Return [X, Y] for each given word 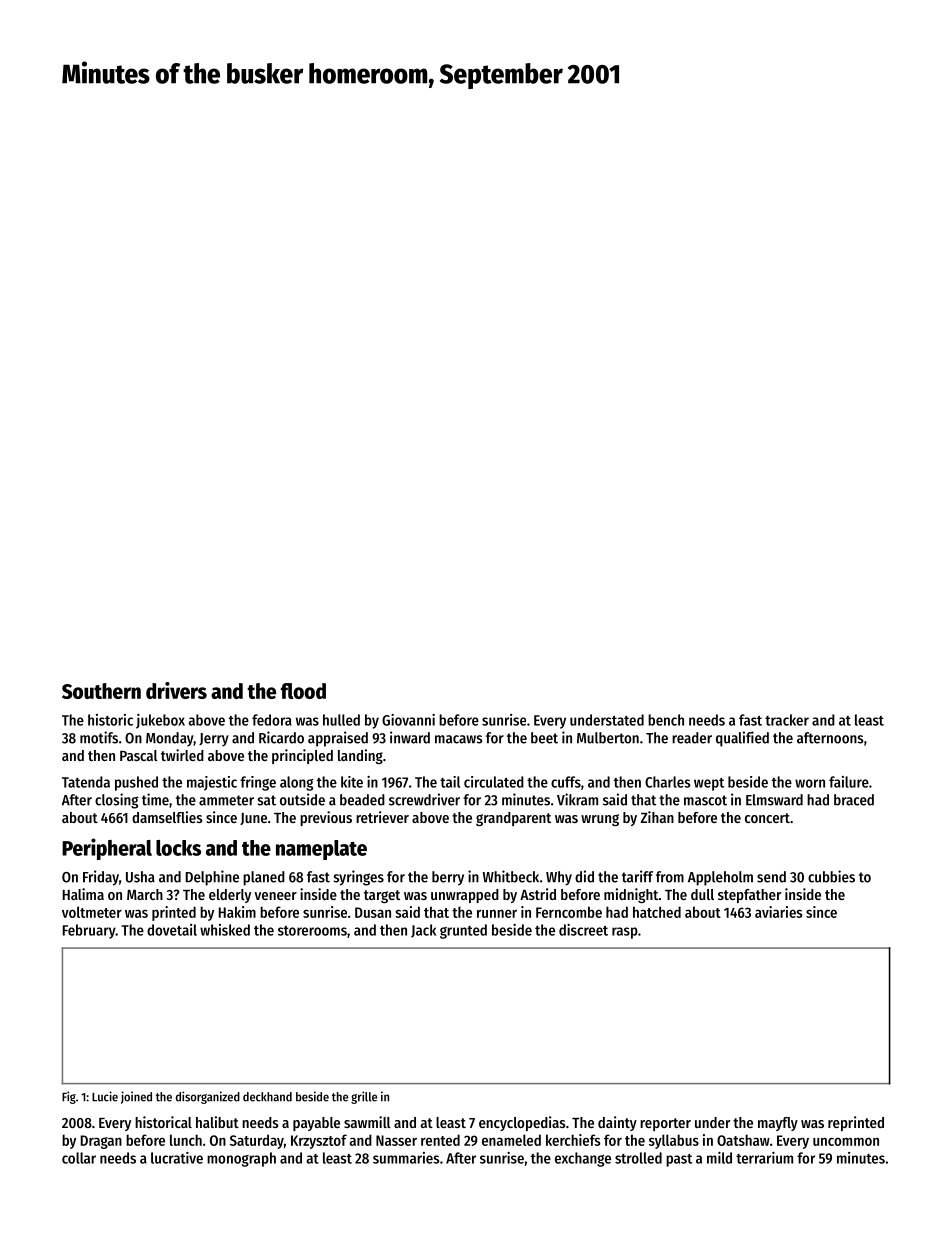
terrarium [764, 1158]
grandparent [513, 819]
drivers [176, 690]
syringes [358, 878]
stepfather [749, 896]
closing [117, 801]
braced [854, 800]
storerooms [312, 931]
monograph [241, 1159]
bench [666, 720]
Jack [423, 931]
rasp [625, 933]
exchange [583, 1159]
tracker [787, 720]
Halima [83, 894]
